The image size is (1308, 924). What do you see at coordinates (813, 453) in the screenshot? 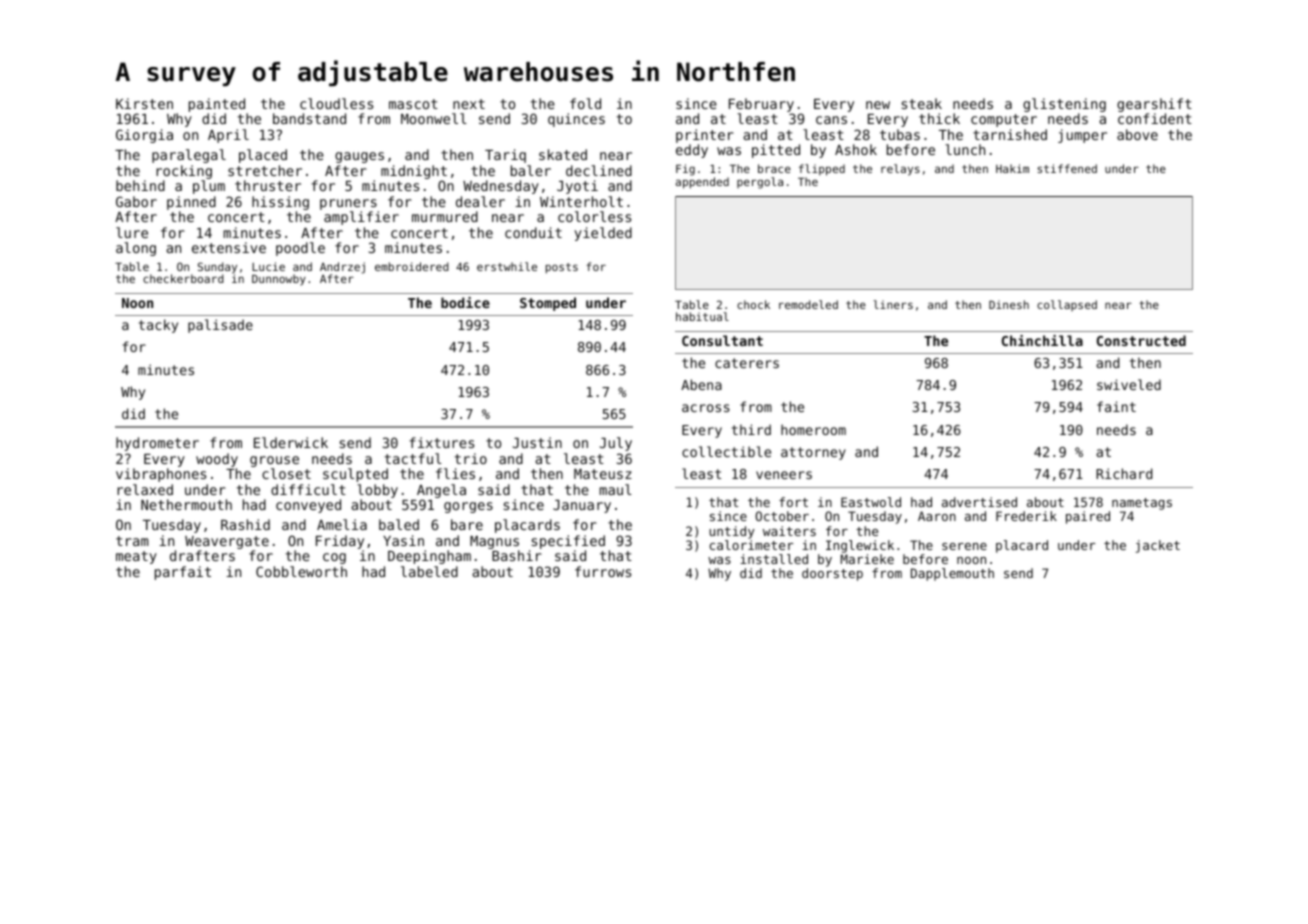
I see `attorney` at bounding box center [813, 453].
